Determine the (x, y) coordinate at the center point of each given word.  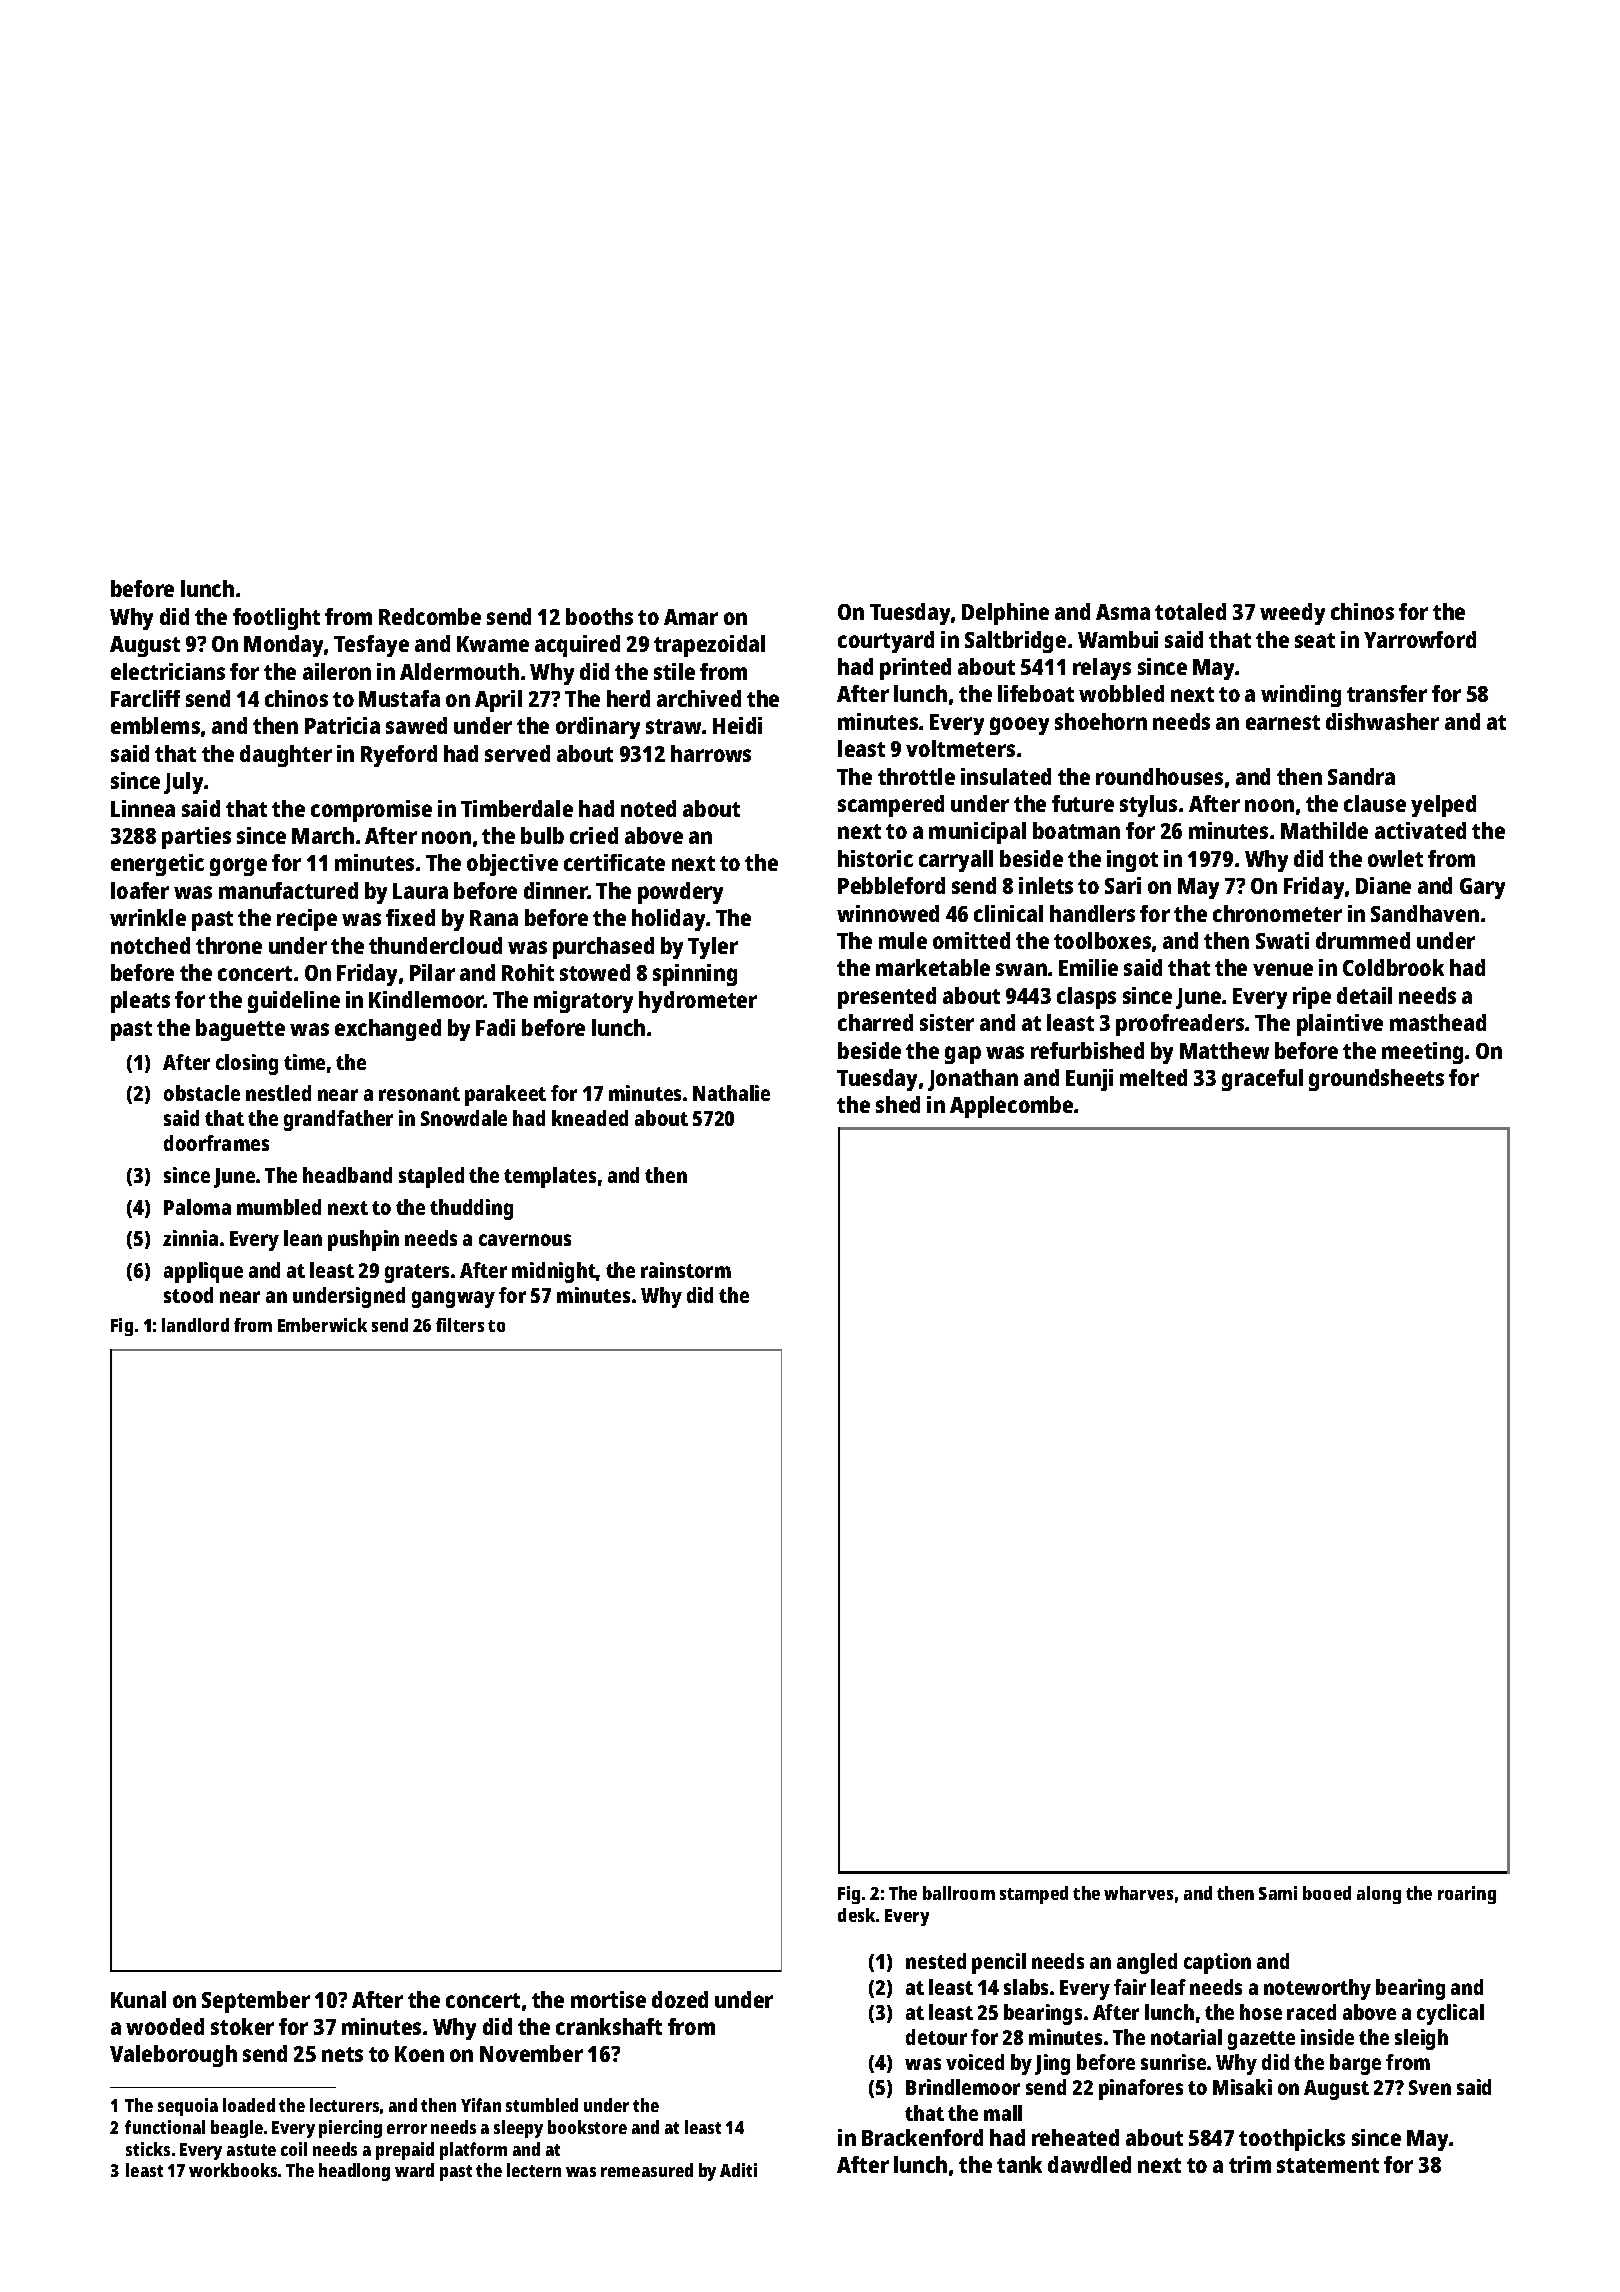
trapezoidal (709, 646)
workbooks (233, 2170)
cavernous (525, 1240)
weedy (1292, 614)
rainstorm (686, 1270)
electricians (168, 671)
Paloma (197, 1207)
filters (460, 1325)
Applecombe (1011, 1107)
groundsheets (1376, 1080)
